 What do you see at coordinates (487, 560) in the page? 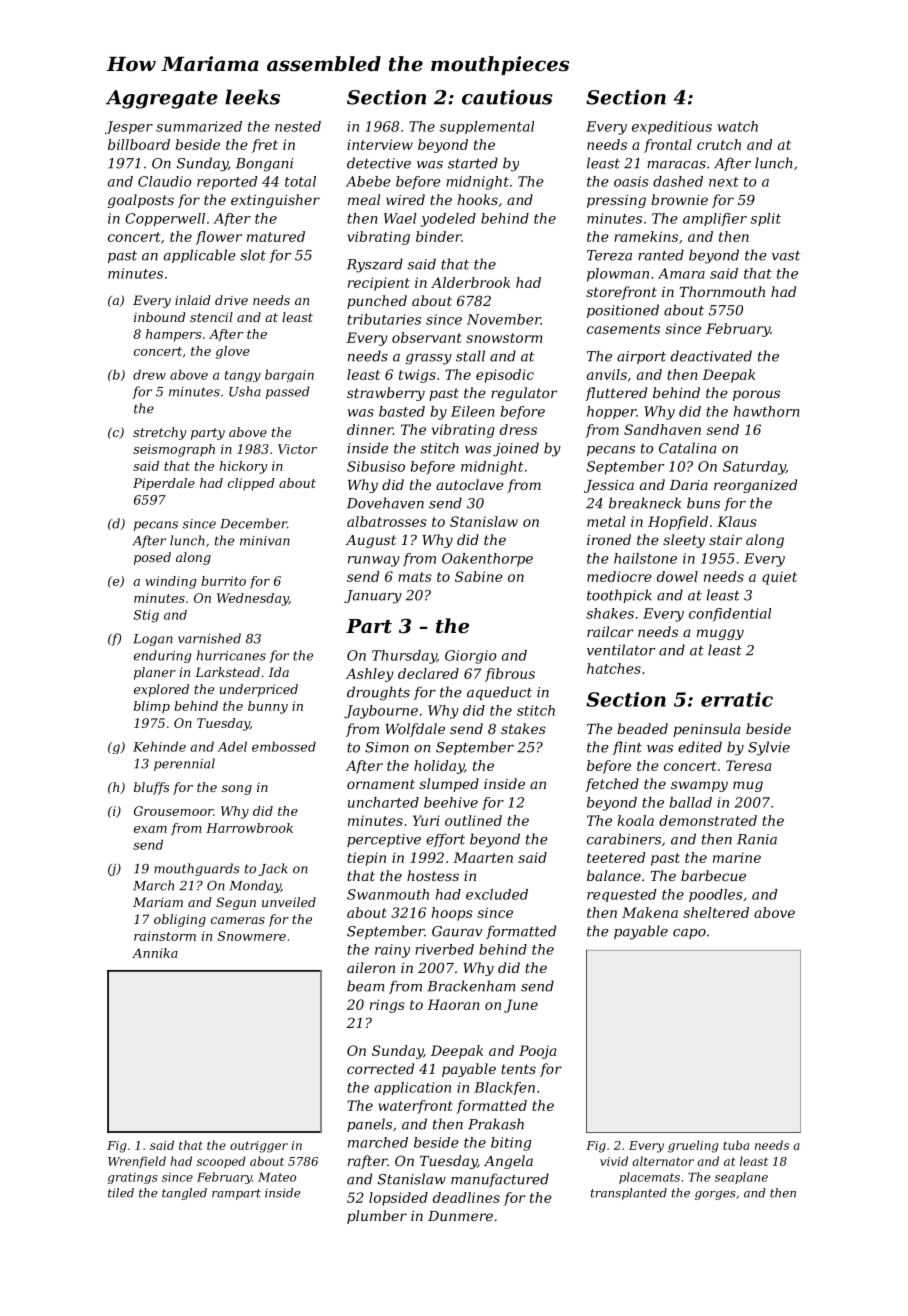
I see `Oakenthorpe` at bounding box center [487, 560].
